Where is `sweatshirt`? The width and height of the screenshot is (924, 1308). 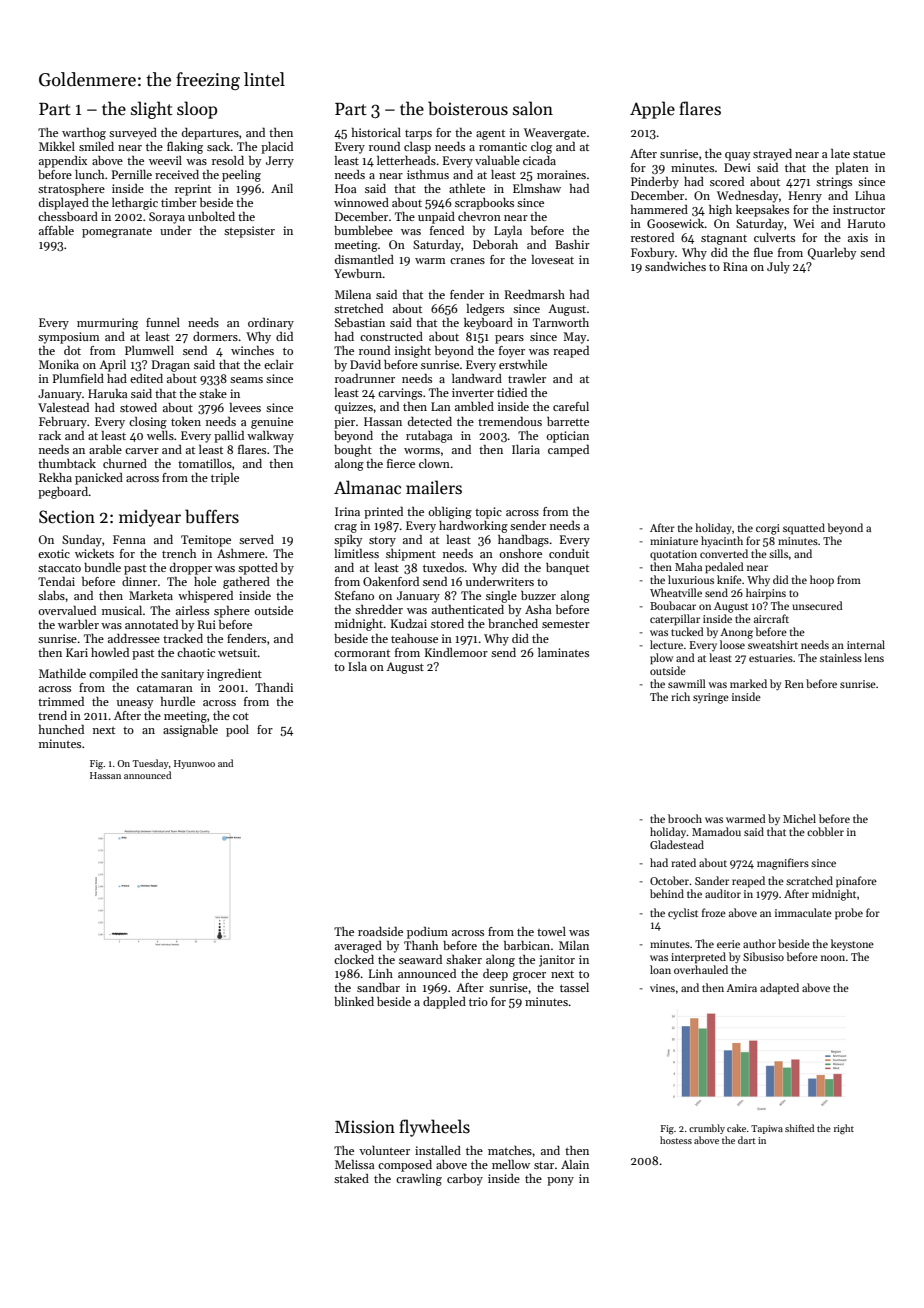
sweatshirt is located at coordinates (773, 644).
